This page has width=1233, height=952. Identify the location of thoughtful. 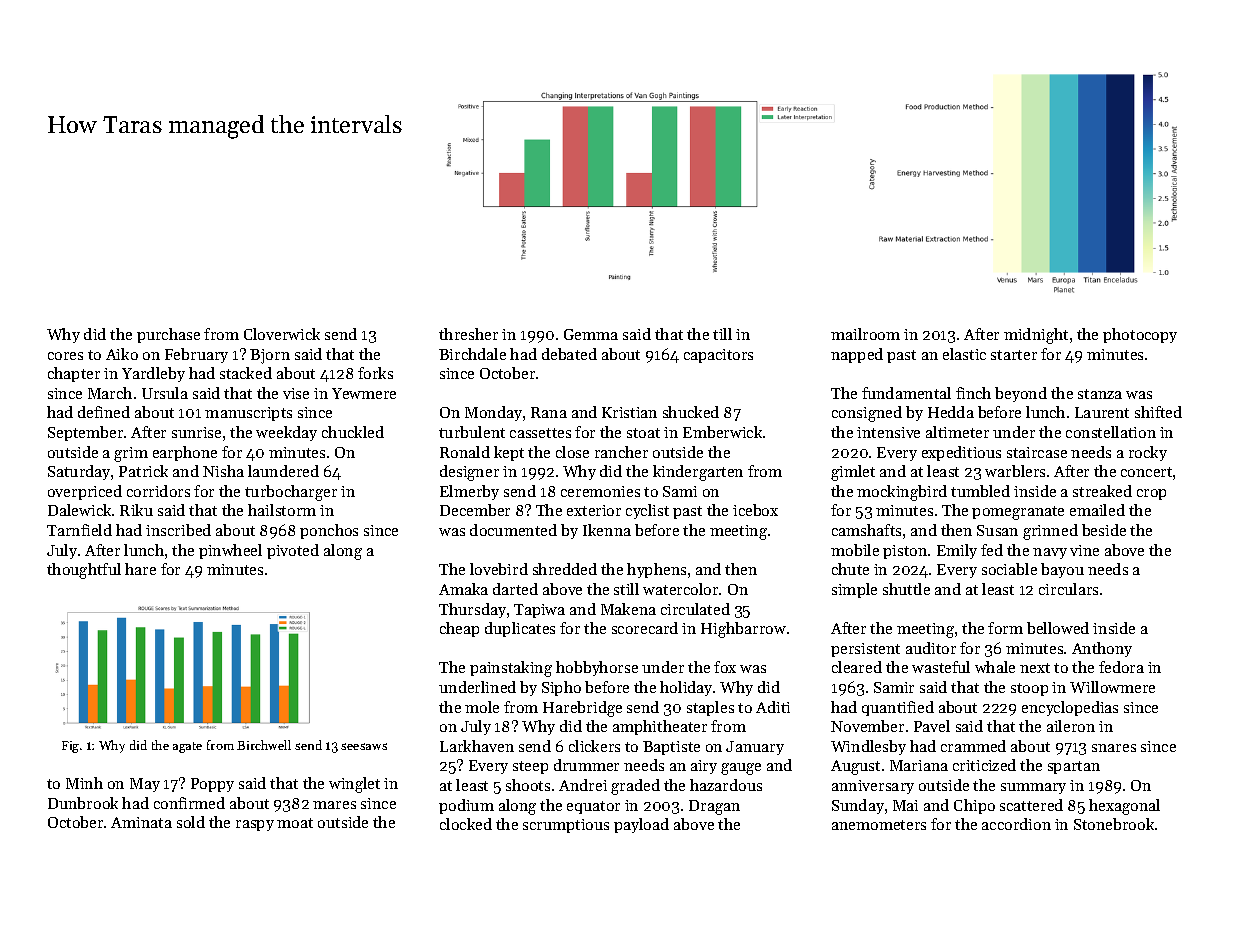
(84, 571).
